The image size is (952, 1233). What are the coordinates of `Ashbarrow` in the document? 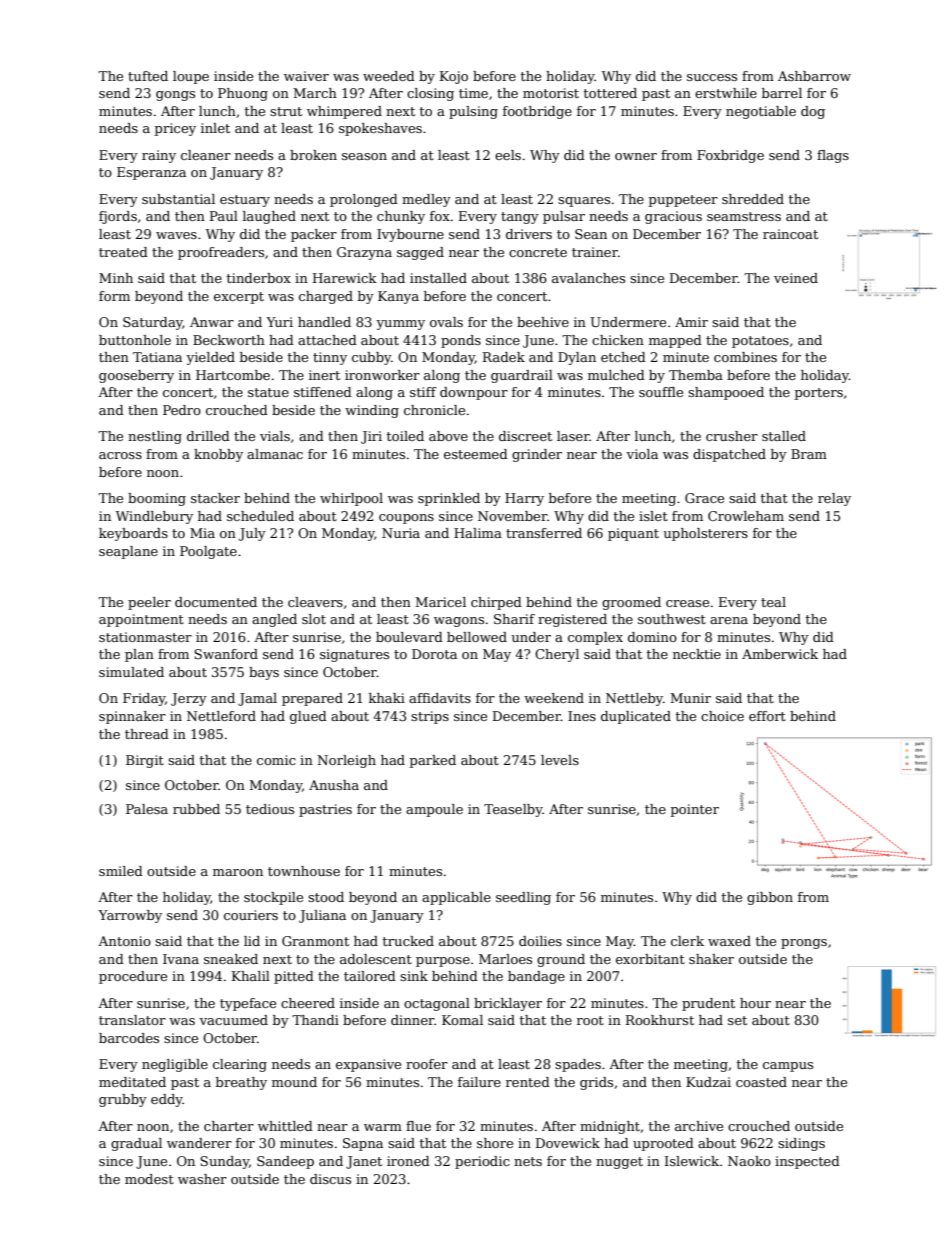 It's located at (814, 76).
